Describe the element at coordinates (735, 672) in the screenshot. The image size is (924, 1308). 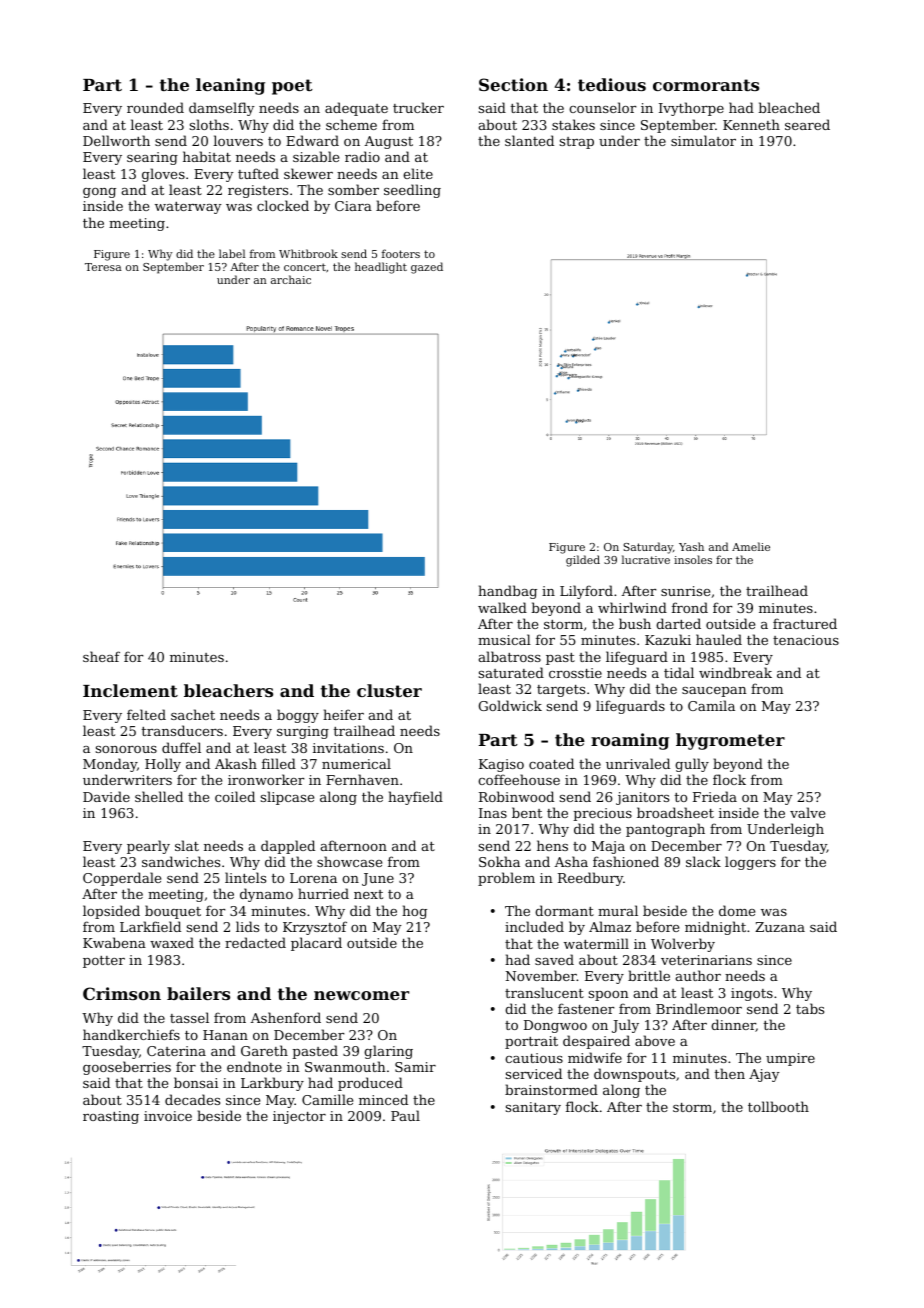
I see `windbreak` at that location.
